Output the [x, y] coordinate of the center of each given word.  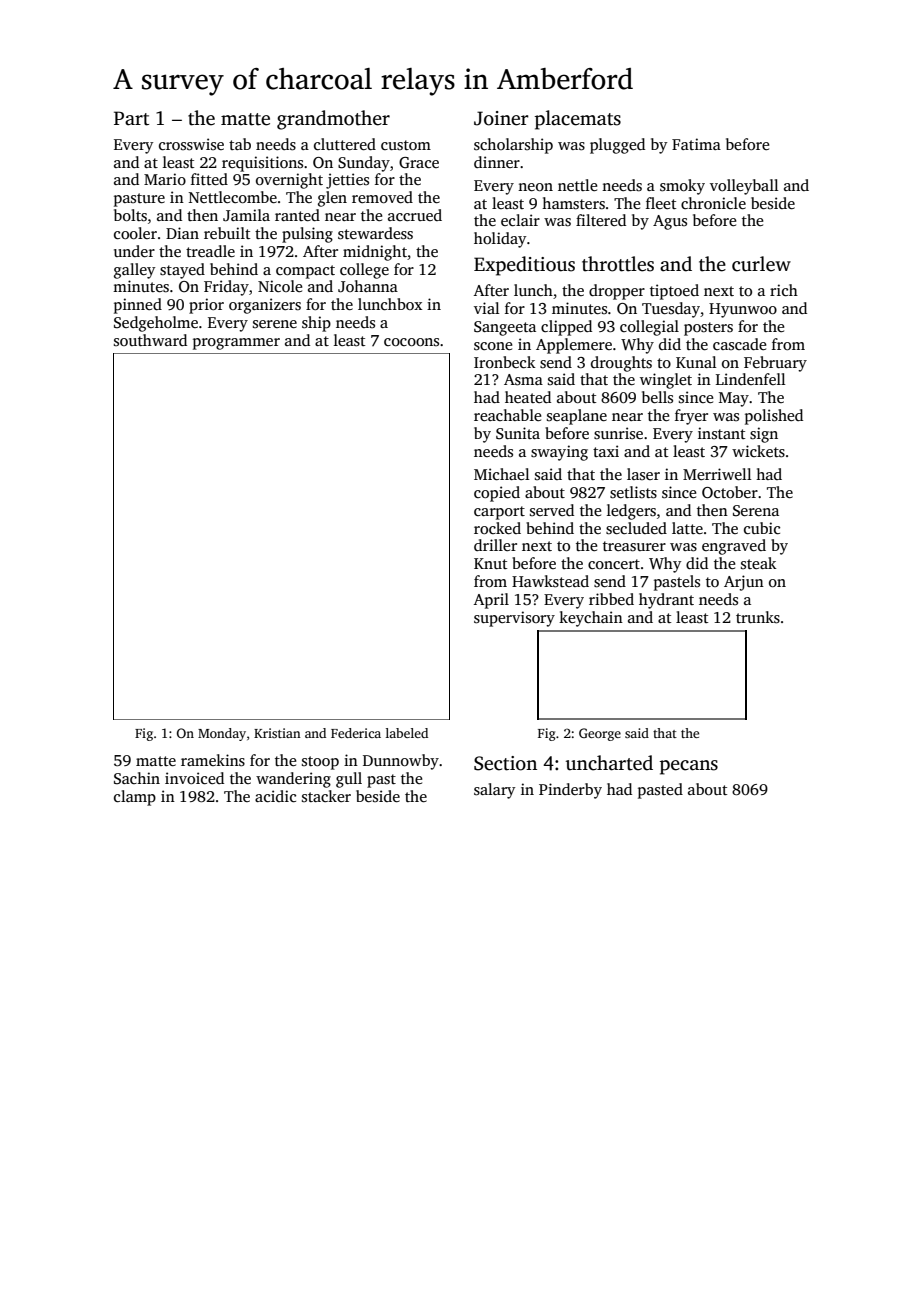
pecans [689, 767]
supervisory [514, 619]
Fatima [696, 144]
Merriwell [717, 474]
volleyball [744, 187]
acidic [275, 796]
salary [494, 791]
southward [150, 340]
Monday [222, 734]
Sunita [518, 433]
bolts [130, 215]
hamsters [573, 203]
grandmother [333, 120]
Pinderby [570, 791]
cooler [135, 233]
